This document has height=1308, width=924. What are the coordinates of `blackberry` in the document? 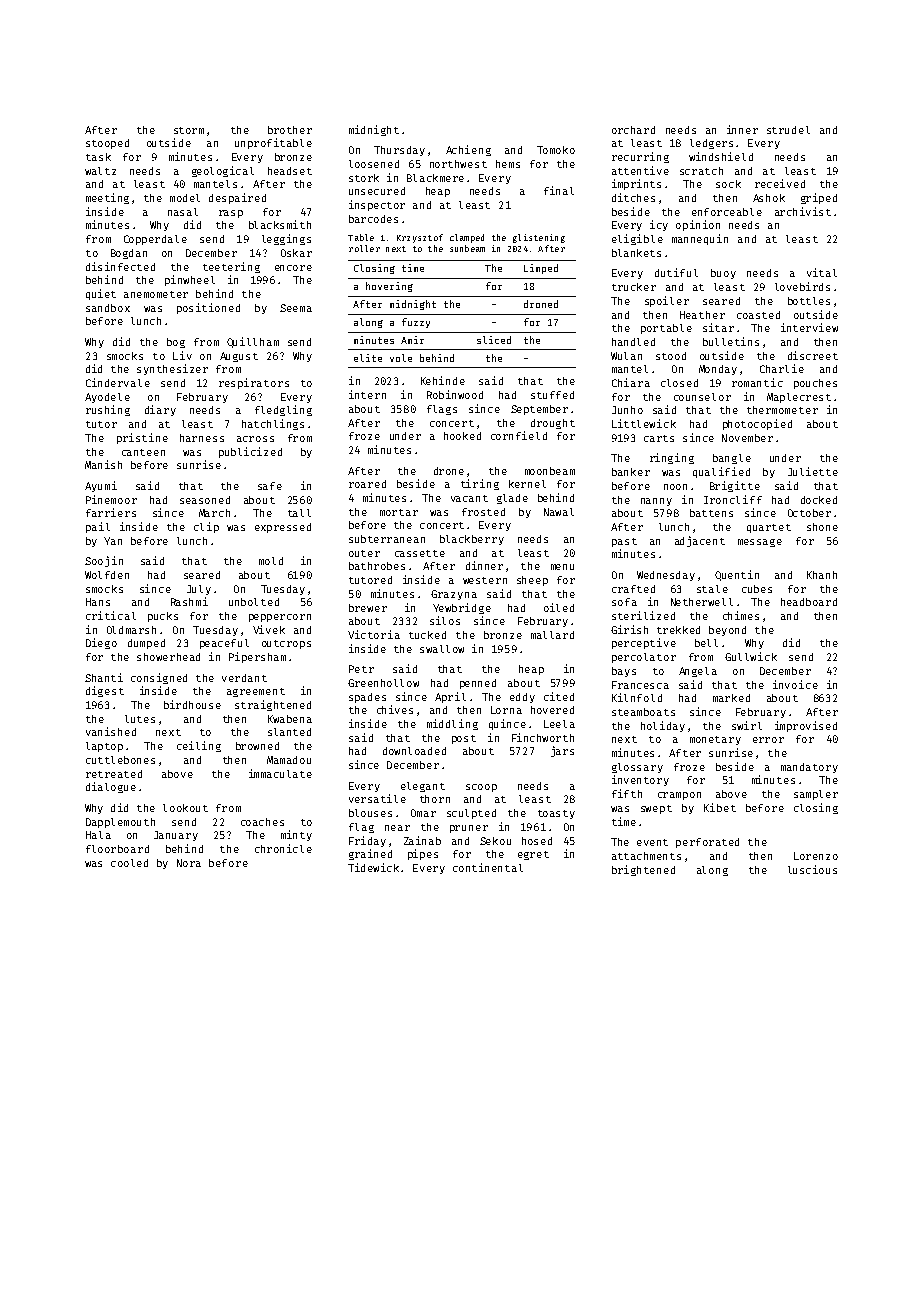 It's located at (472, 540).
